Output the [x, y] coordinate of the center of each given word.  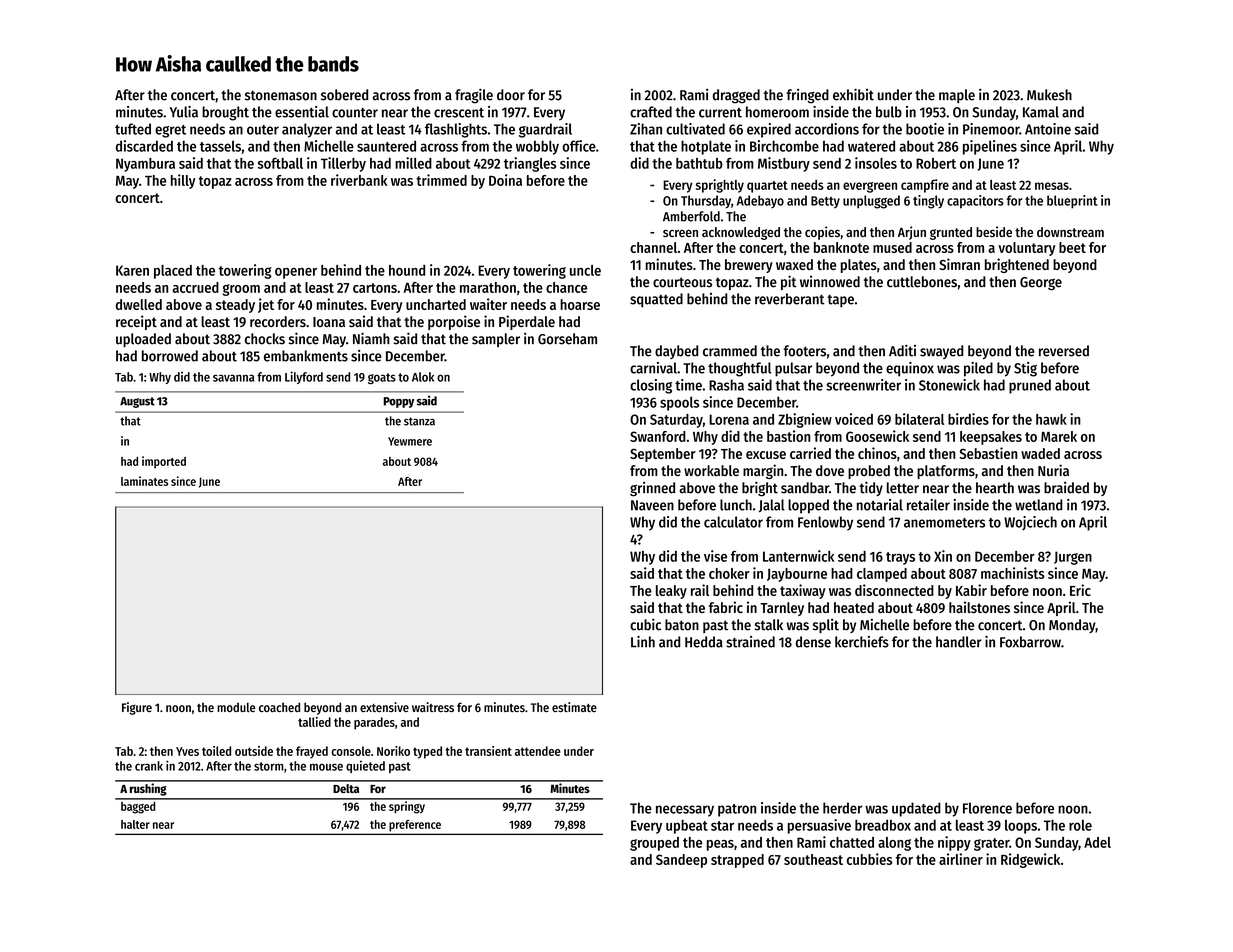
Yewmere [410, 441]
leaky [671, 592]
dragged [736, 96]
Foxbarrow [1030, 642]
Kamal [1041, 112]
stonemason [281, 95]
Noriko [393, 751]
